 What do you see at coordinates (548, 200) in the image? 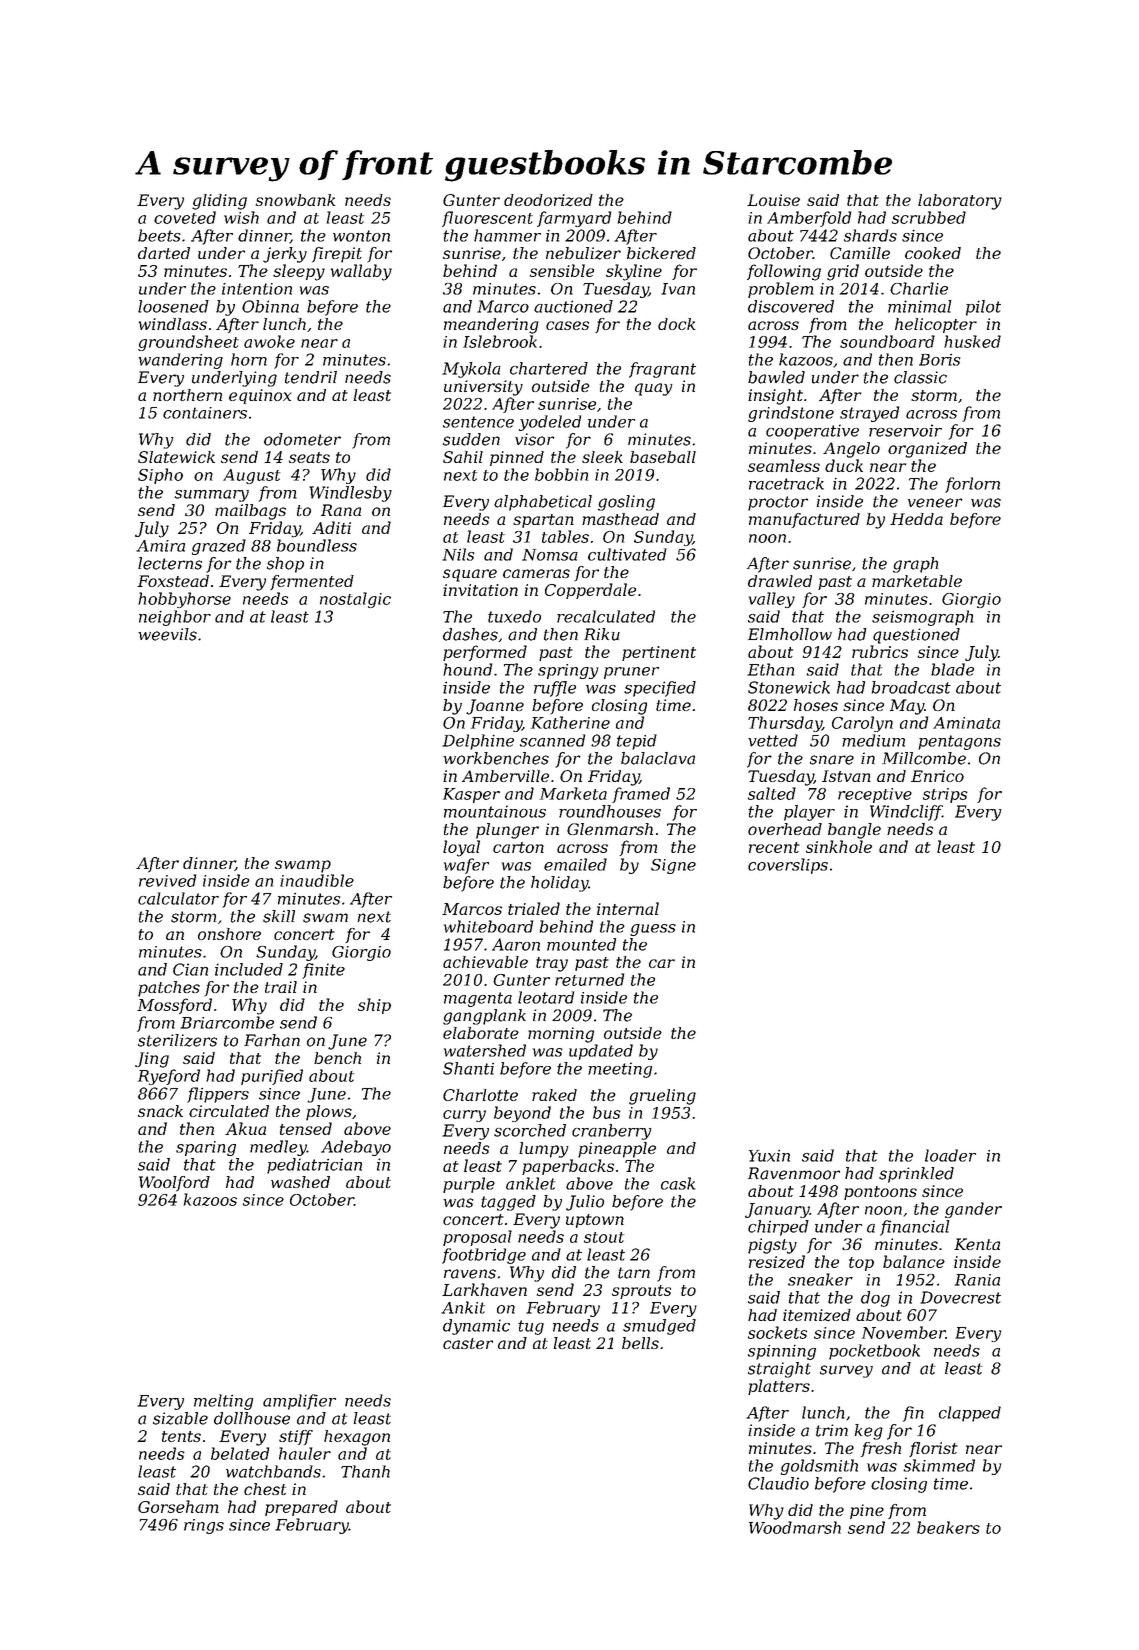
I see `deodorized` at bounding box center [548, 200].
